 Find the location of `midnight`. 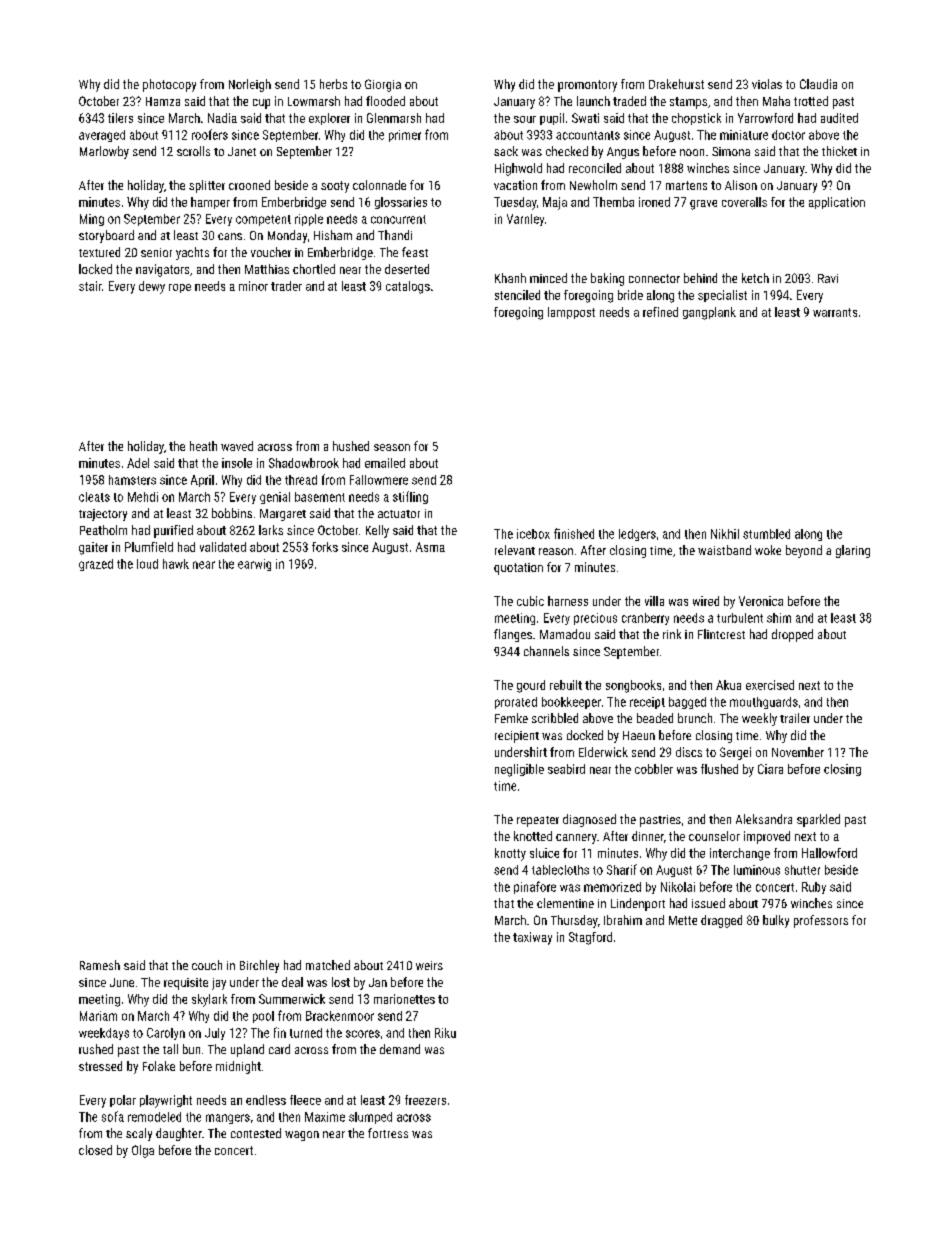

midnight is located at coordinates (238, 1067).
